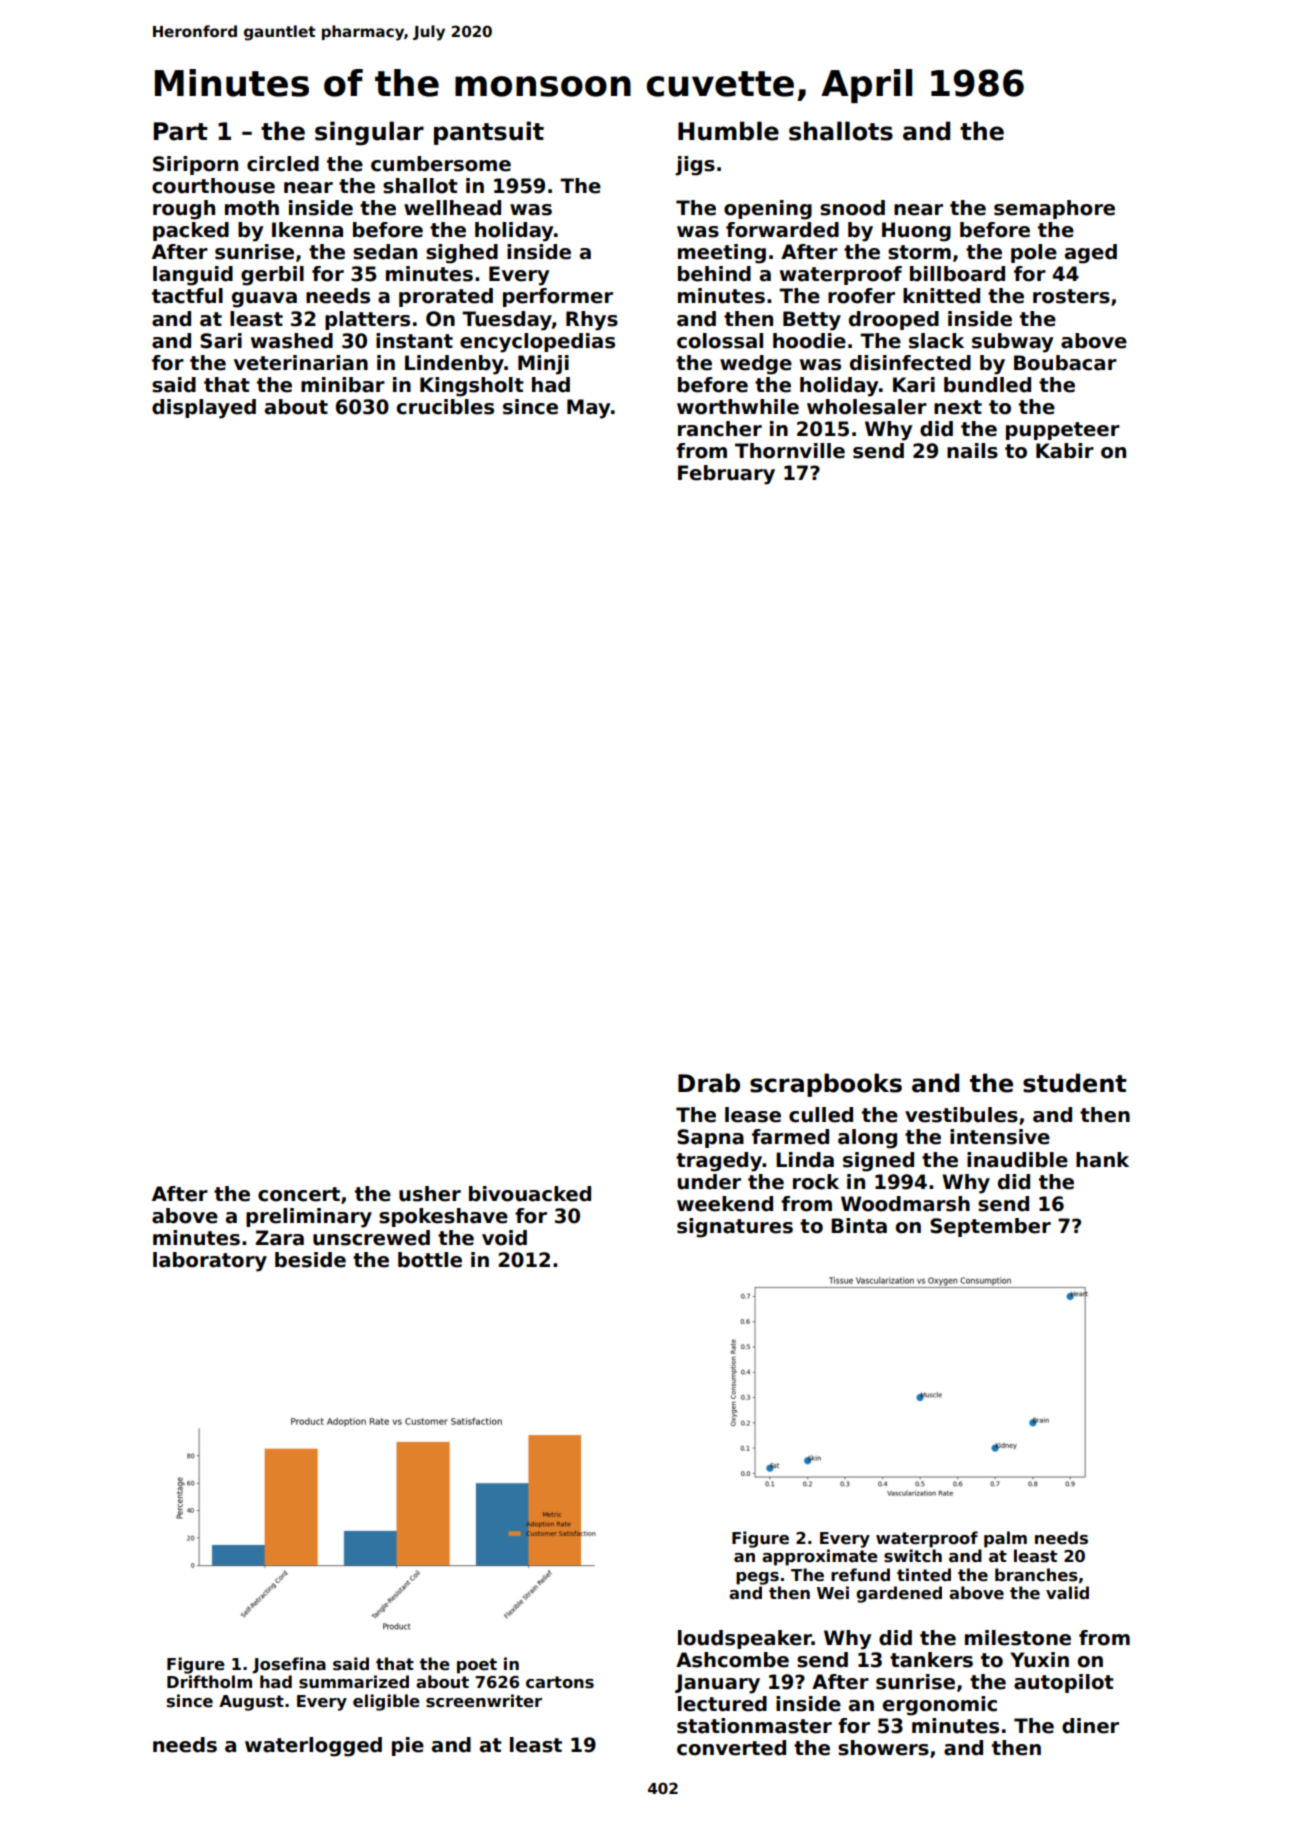 The width and height of the screenshot is (1295, 1832). I want to click on singular, so click(369, 133).
